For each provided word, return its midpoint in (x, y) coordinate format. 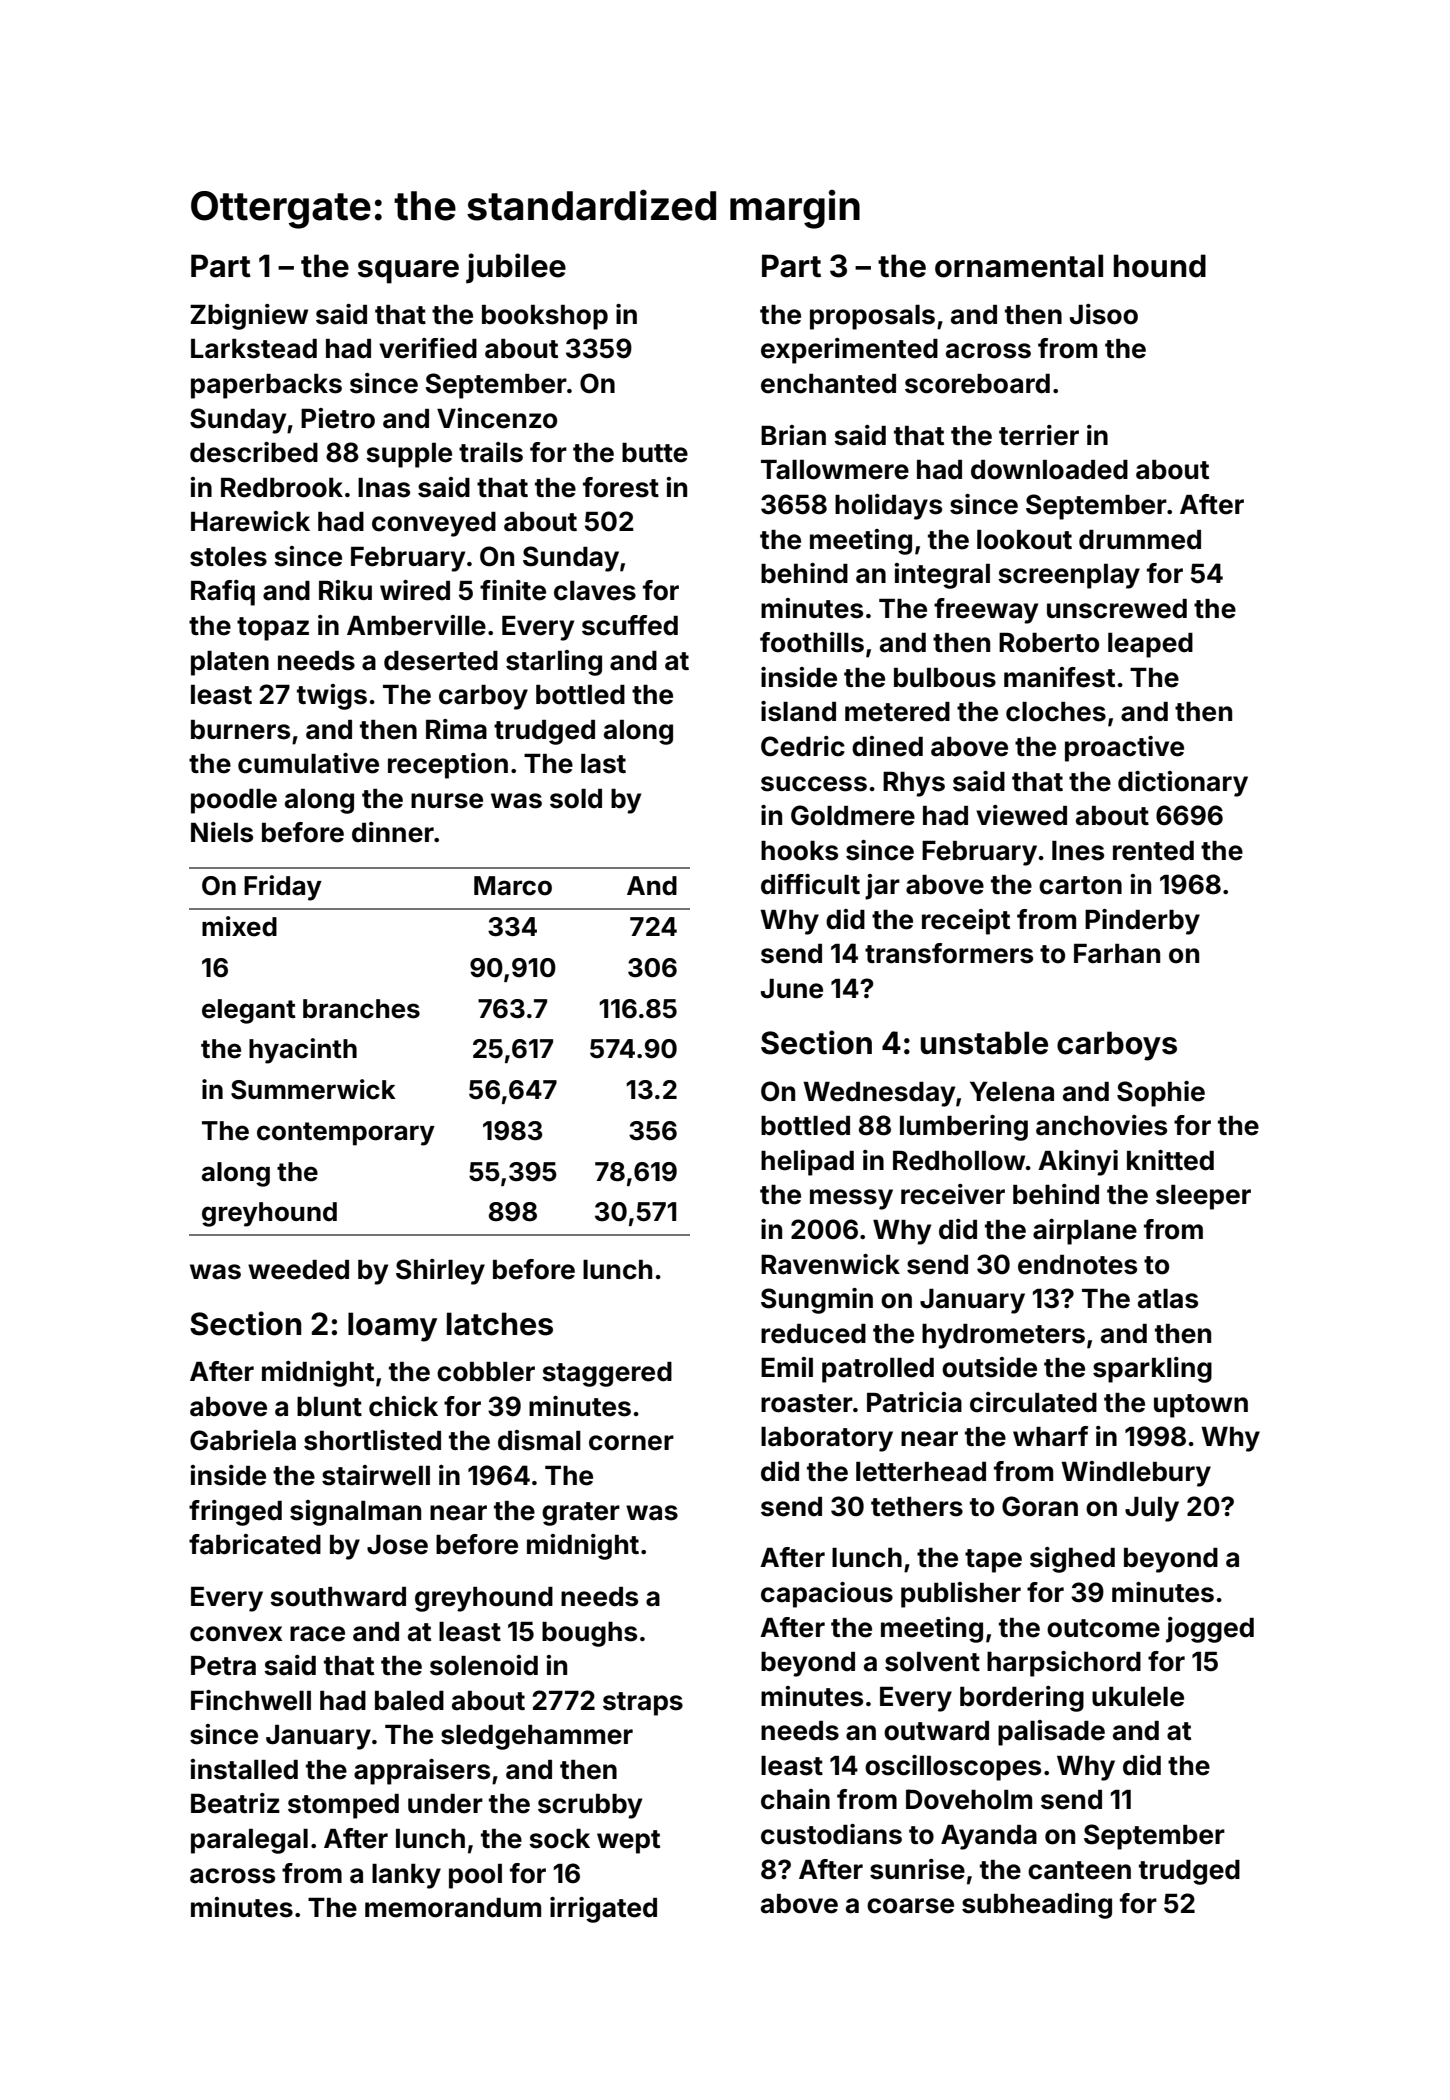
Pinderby (1142, 922)
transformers (949, 953)
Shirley (440, 1272)
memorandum (453, 1908)
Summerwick (313, 1089)
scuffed (630, 625)
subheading (1037, 1906)
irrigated (603, 1910)
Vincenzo (497, 418)
